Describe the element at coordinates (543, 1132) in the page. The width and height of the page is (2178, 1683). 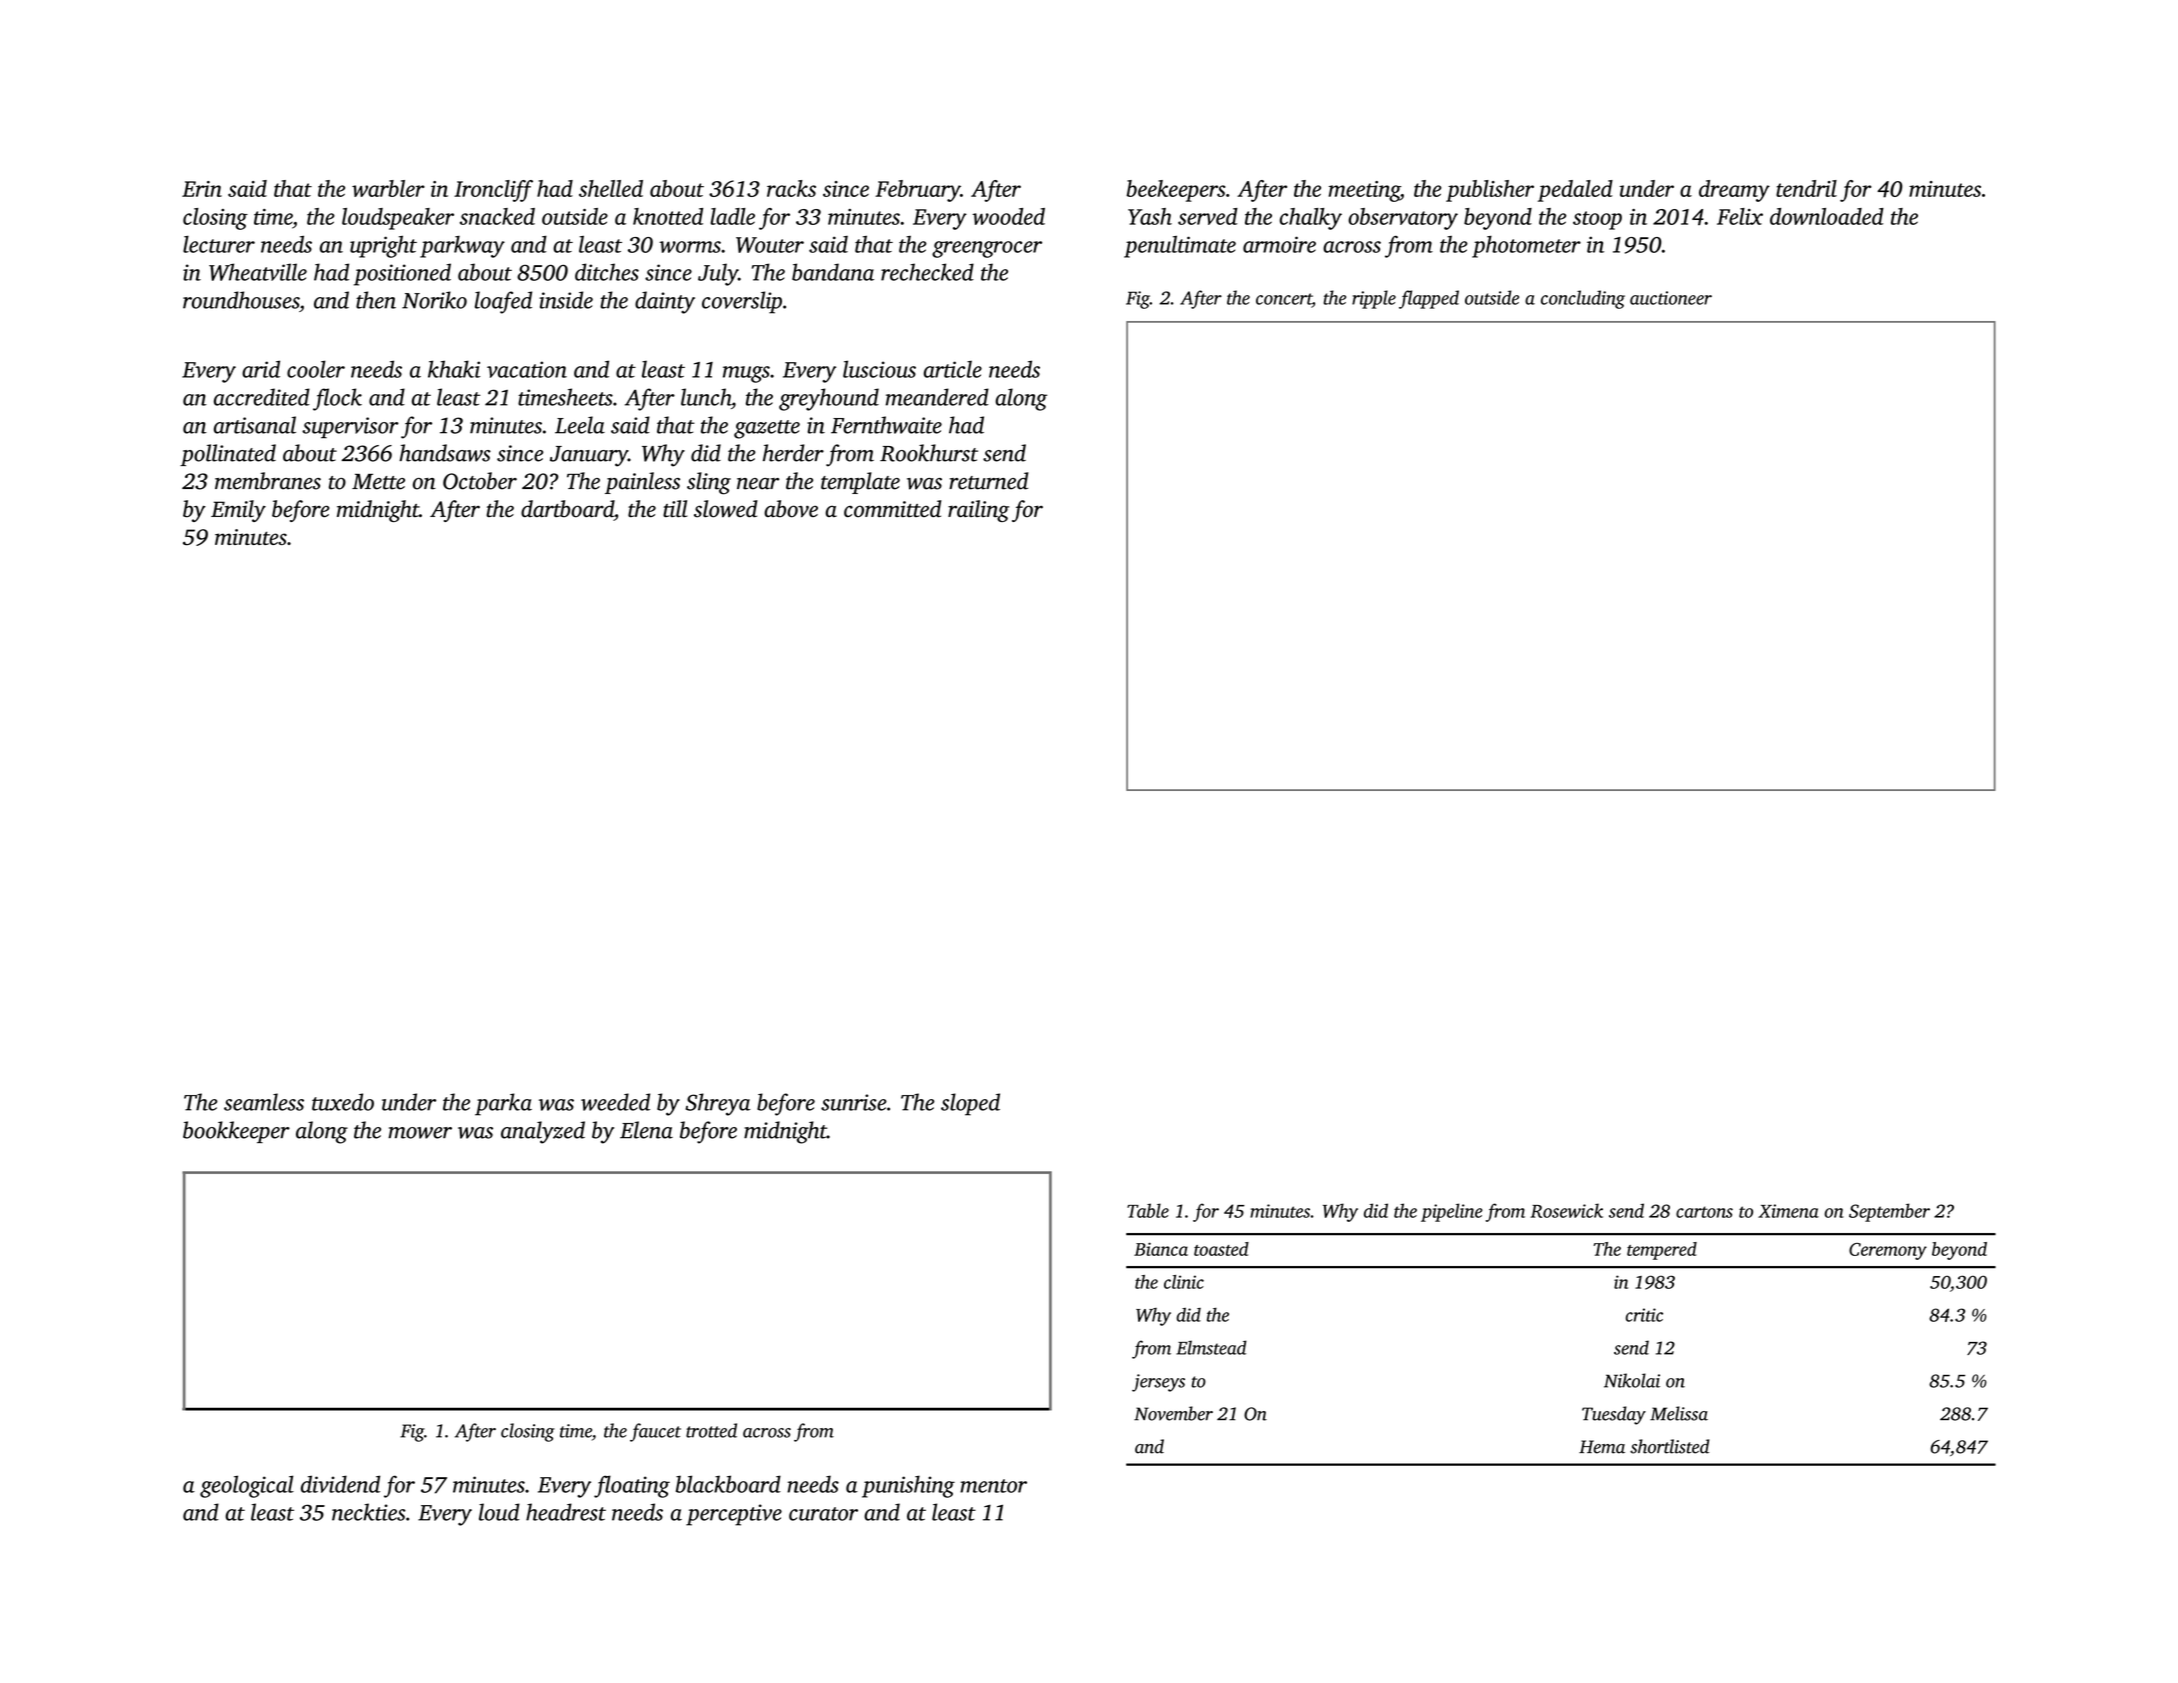
I see `analyzed` at that location.
